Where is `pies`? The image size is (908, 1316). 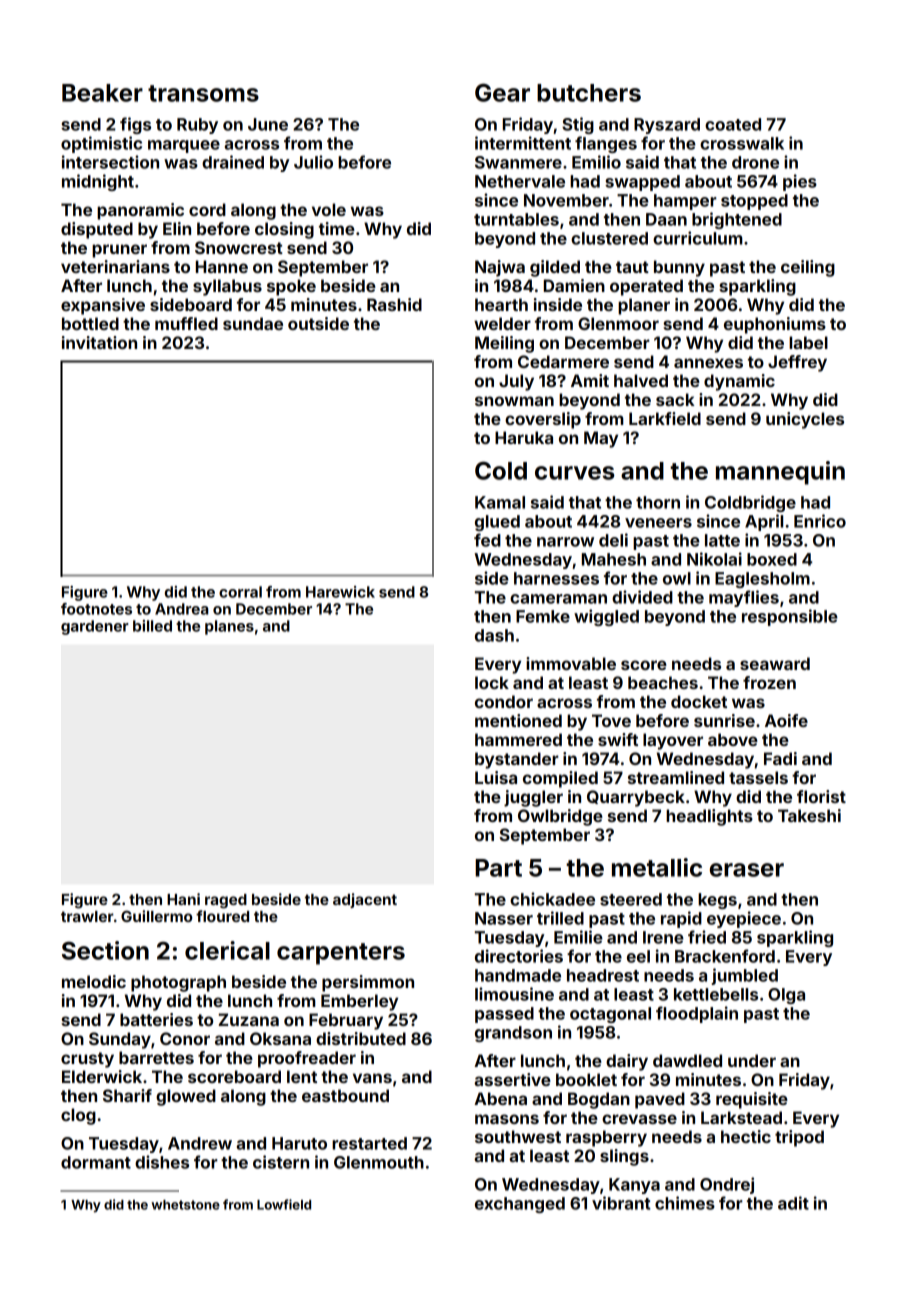 pies is located at coordinates (800, 182).
